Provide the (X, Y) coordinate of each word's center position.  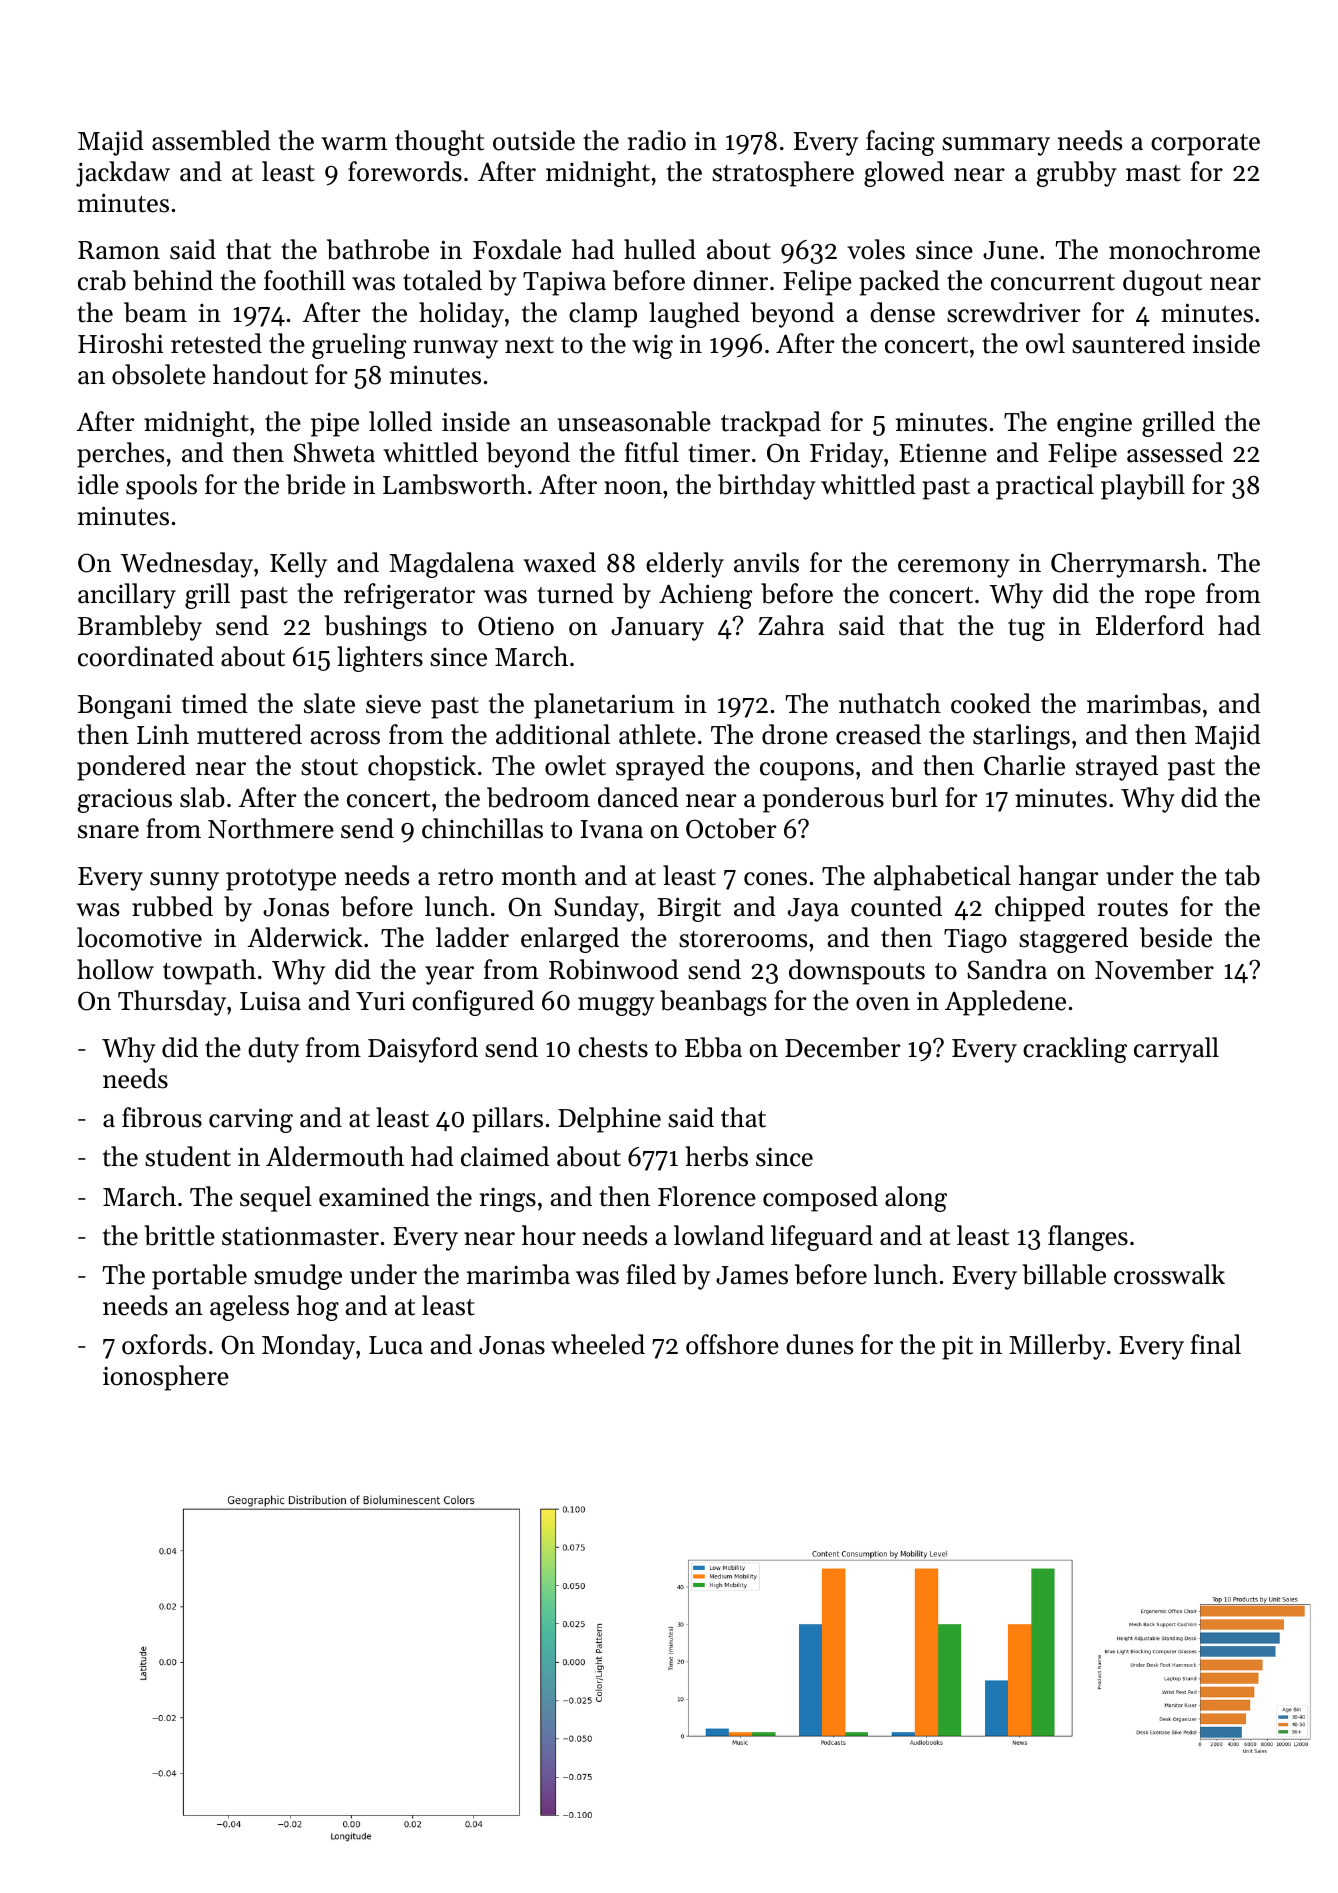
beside (1176, 937)
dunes (819, 1344)
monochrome (1184, 249)
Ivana (611, 829)
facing (900, 143)
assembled (211, 140)
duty (273, 1050)
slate (329, 703)
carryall (1176, 1050)
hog (318, 1308)
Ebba (713, 1047)
